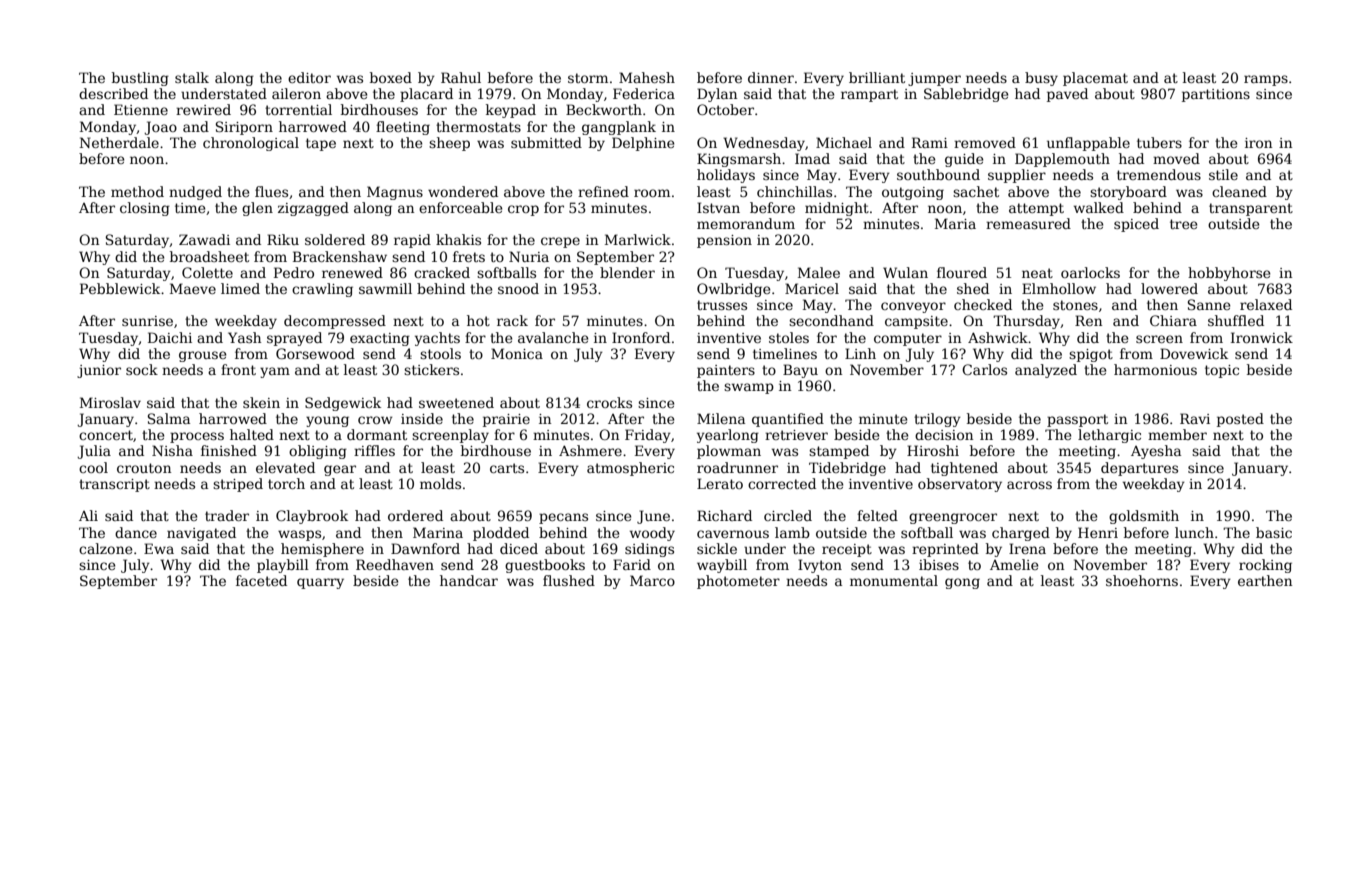 The image size is (1372, 887). What do you see at coordinates (1142, 580) in the image?
I see `shoehorns` at bounding box center [1142, 580].
